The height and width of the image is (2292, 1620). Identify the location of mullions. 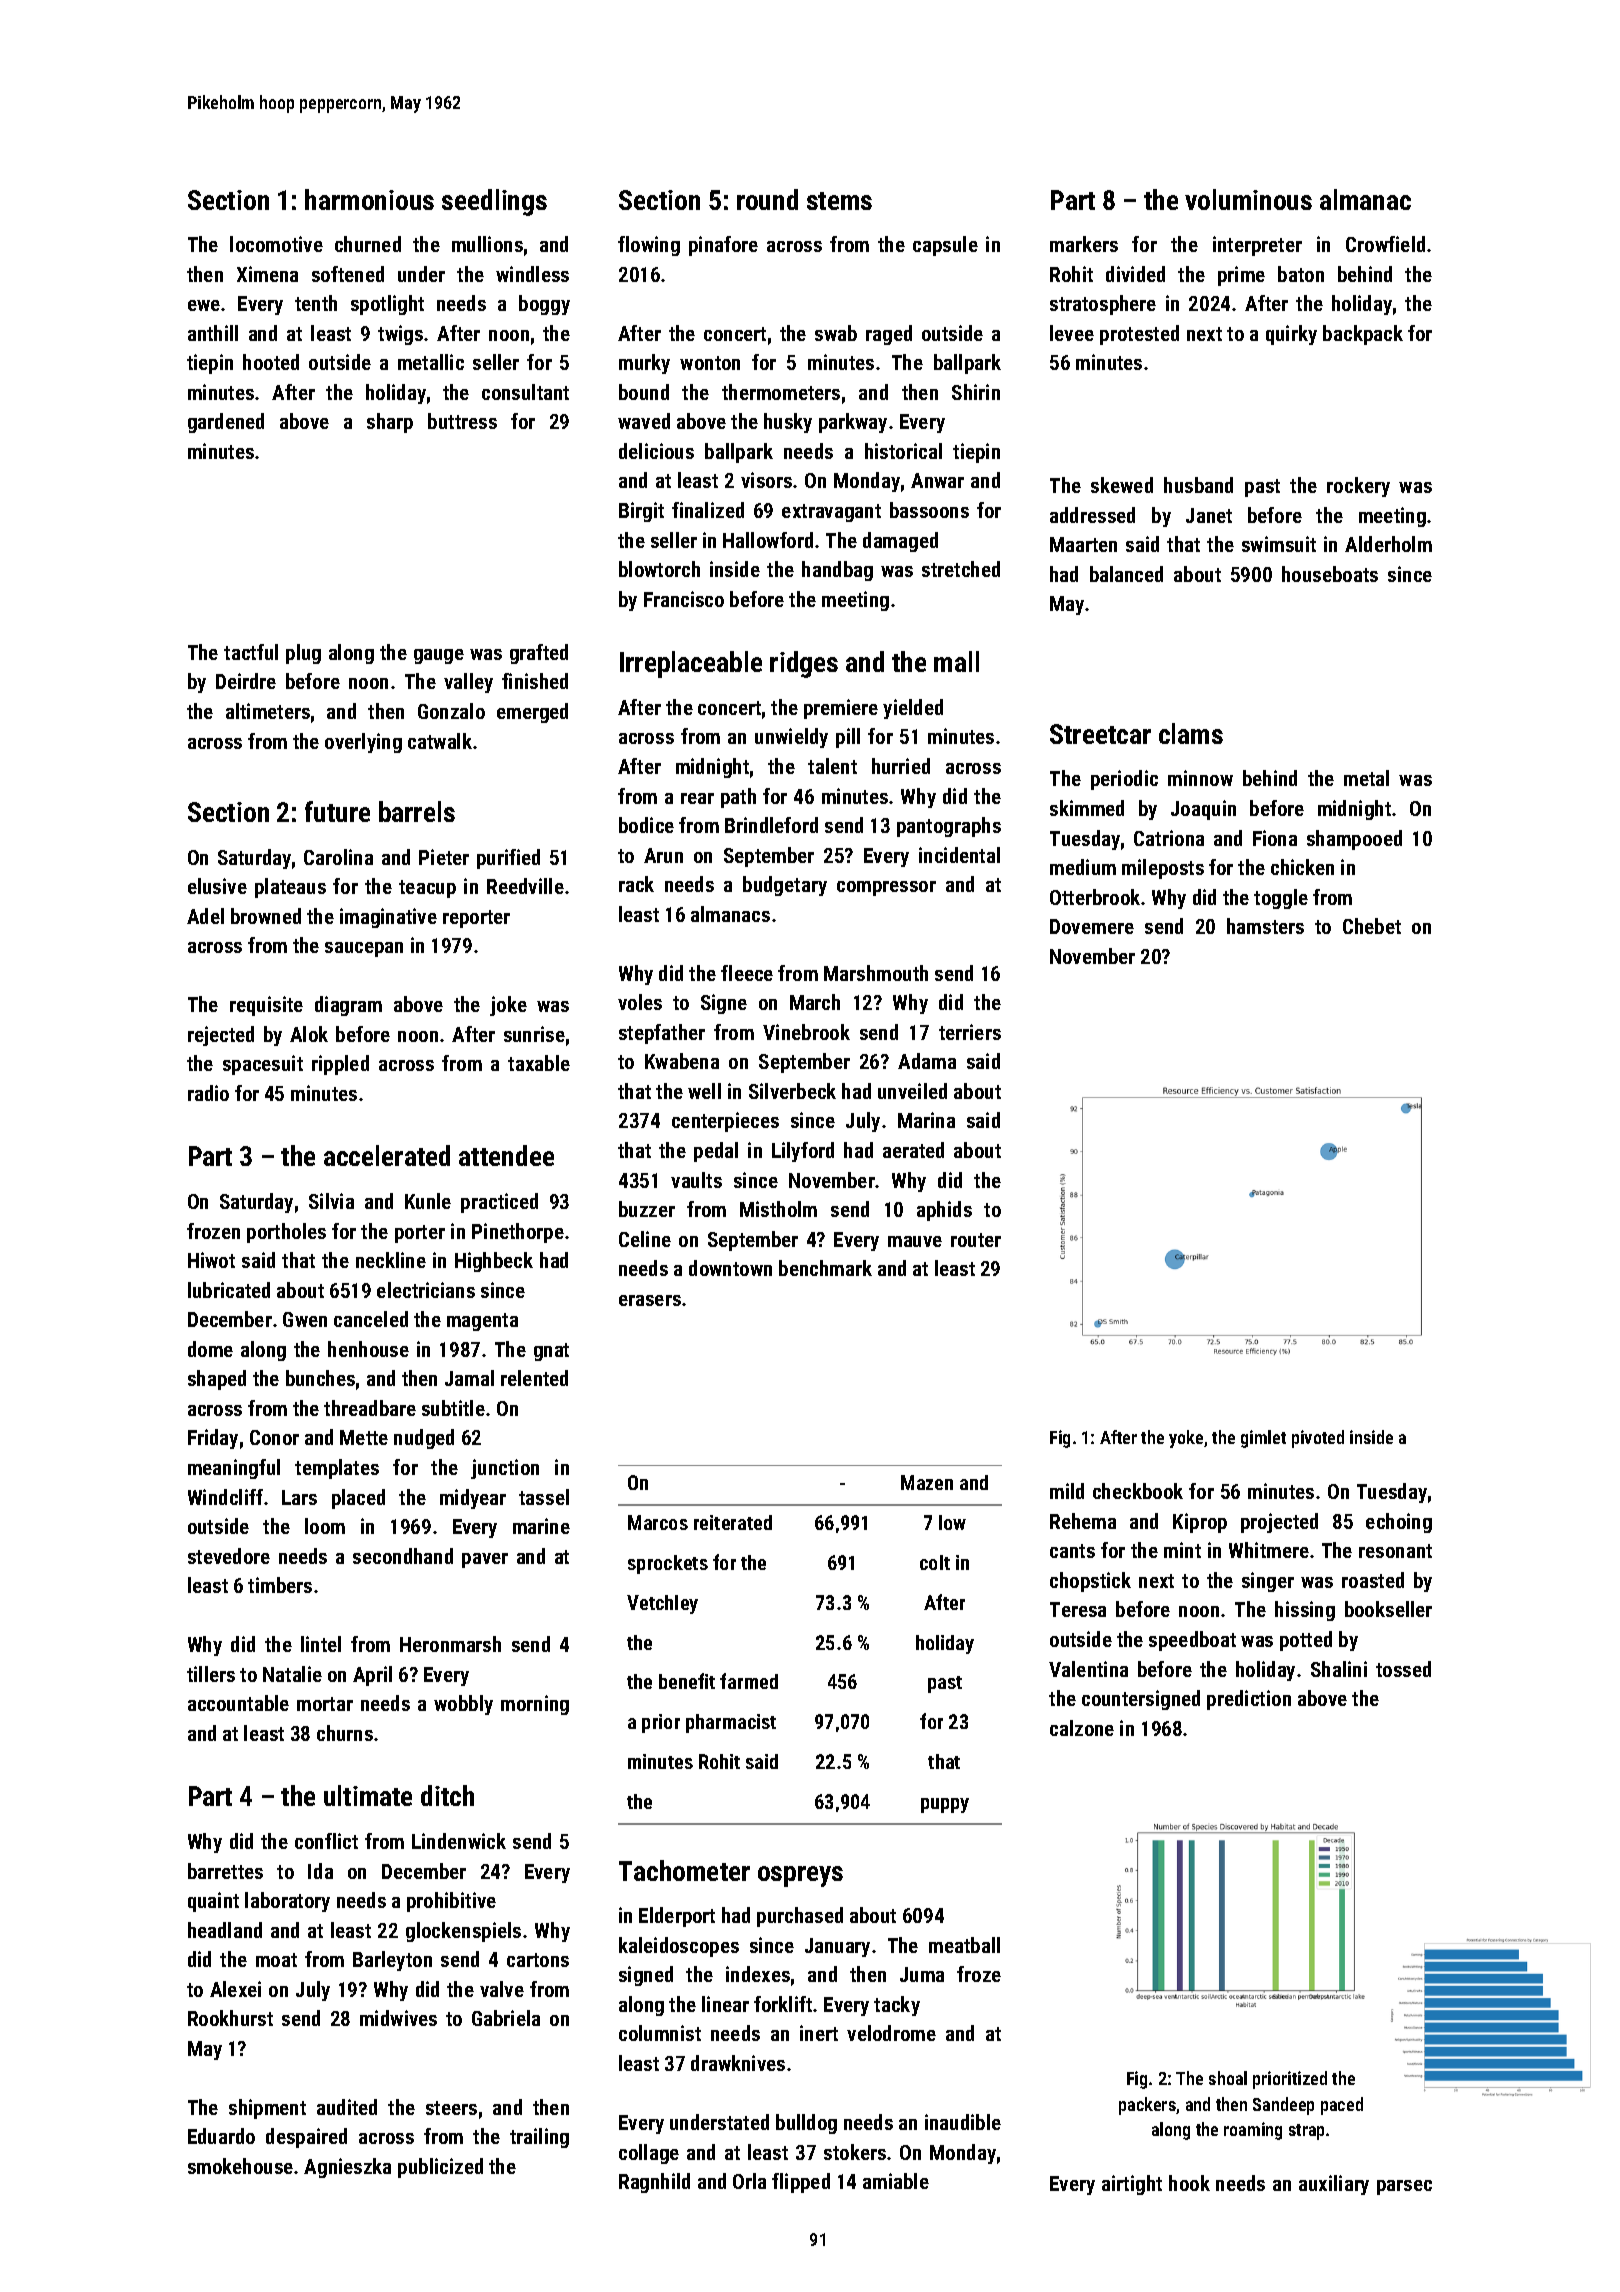
(487, 244).
